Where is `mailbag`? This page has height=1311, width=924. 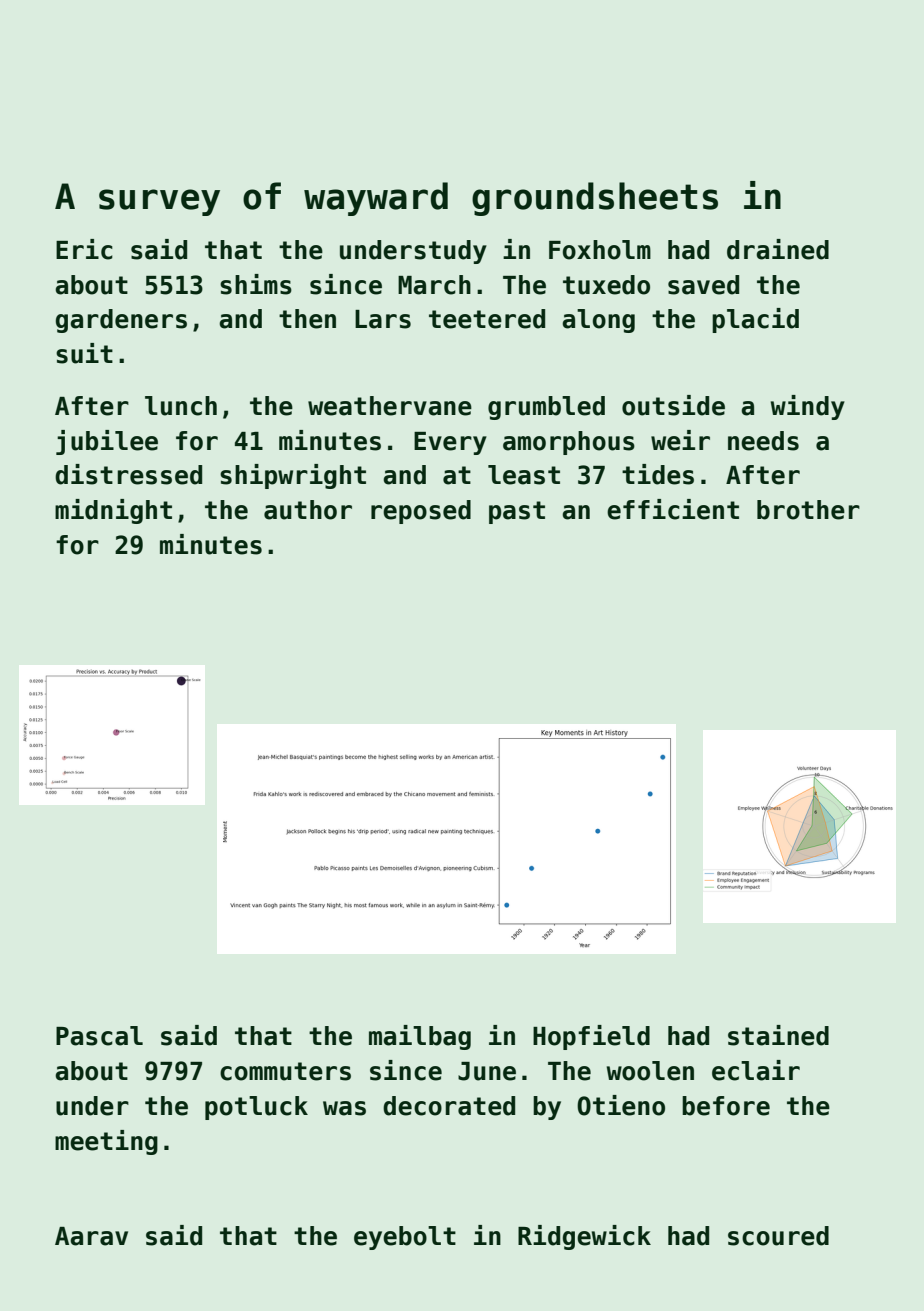
mailbag is located at coordinates (420, 1037).
